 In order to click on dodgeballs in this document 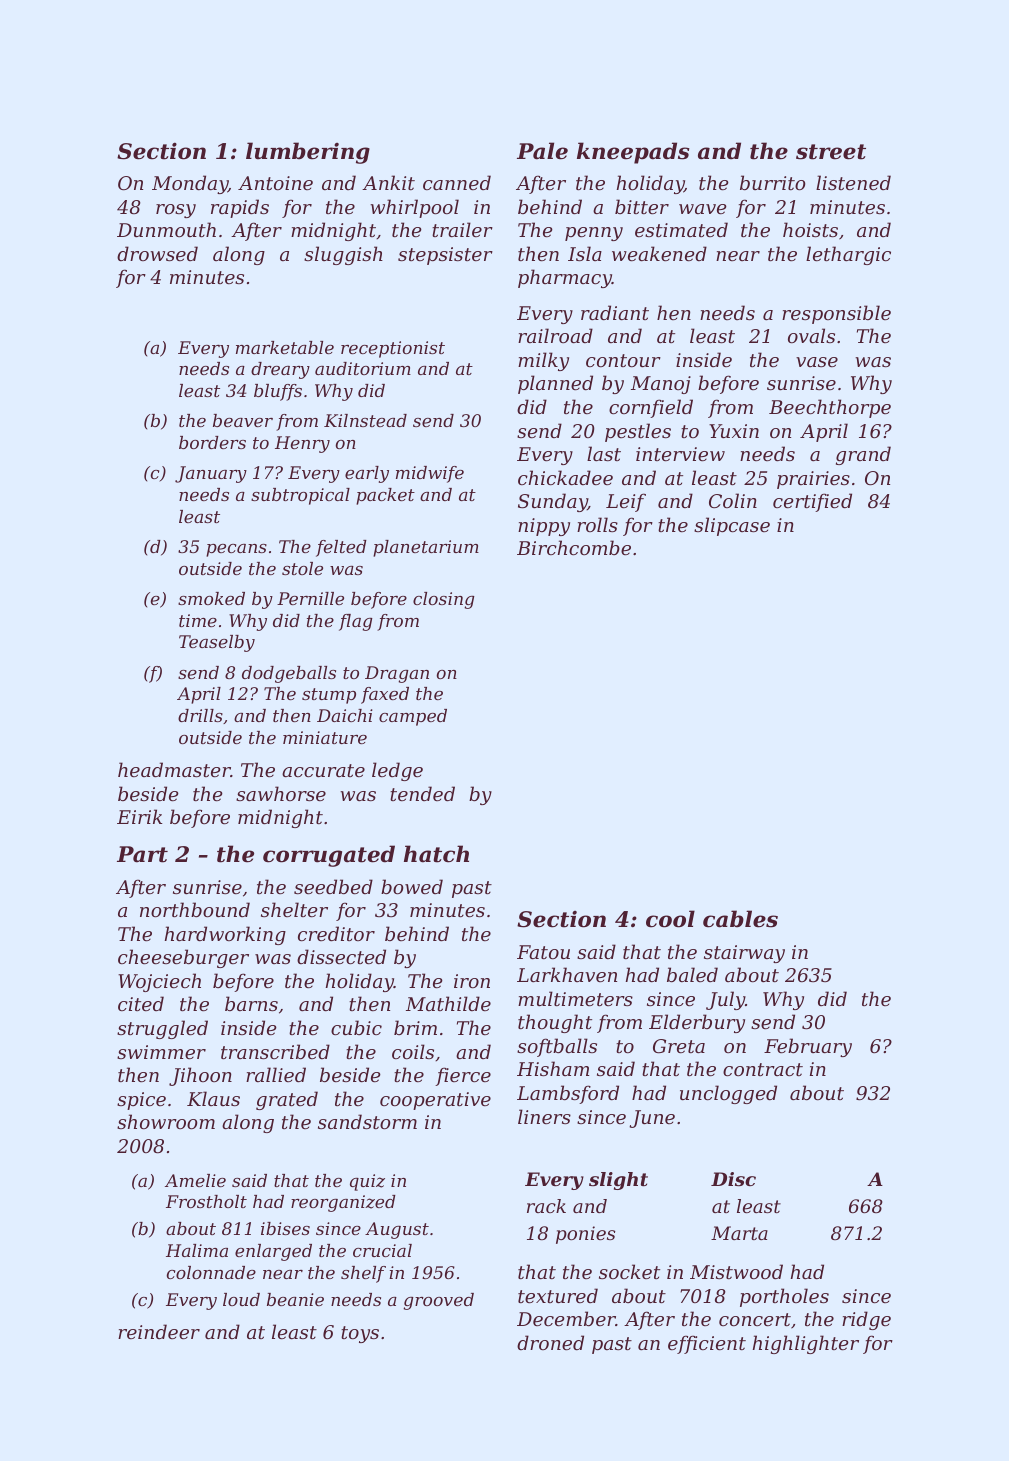, I will do `click(289, 674)`.
